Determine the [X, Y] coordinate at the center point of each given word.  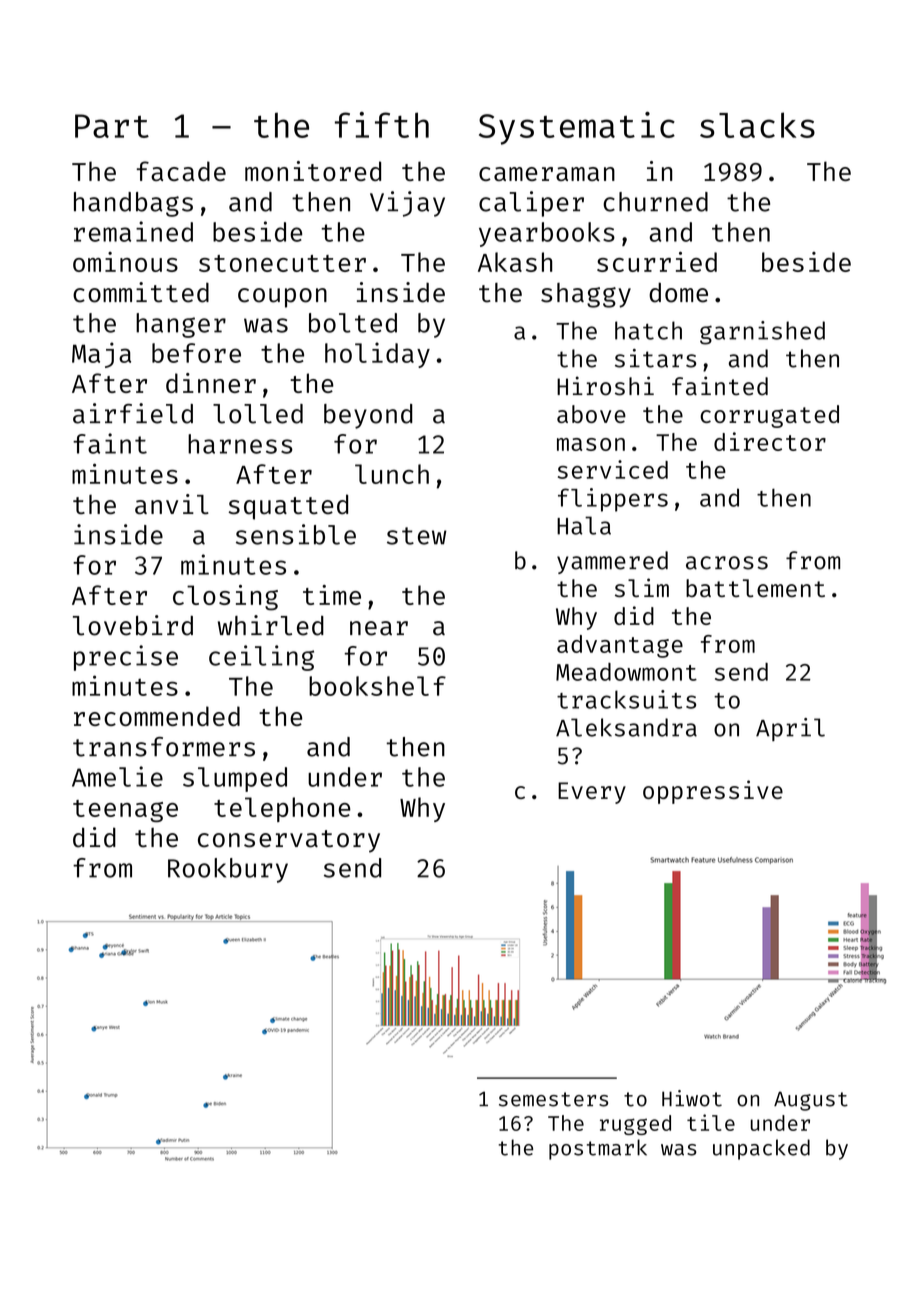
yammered [612, 562]
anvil [172, 504]
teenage [125, 811]
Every [592, 793]
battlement [755, 588]
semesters [553, 1099]
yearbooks [547, 234]
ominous [125, 262]
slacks [757, 125]
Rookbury [228, 870]
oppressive [713, 792]
